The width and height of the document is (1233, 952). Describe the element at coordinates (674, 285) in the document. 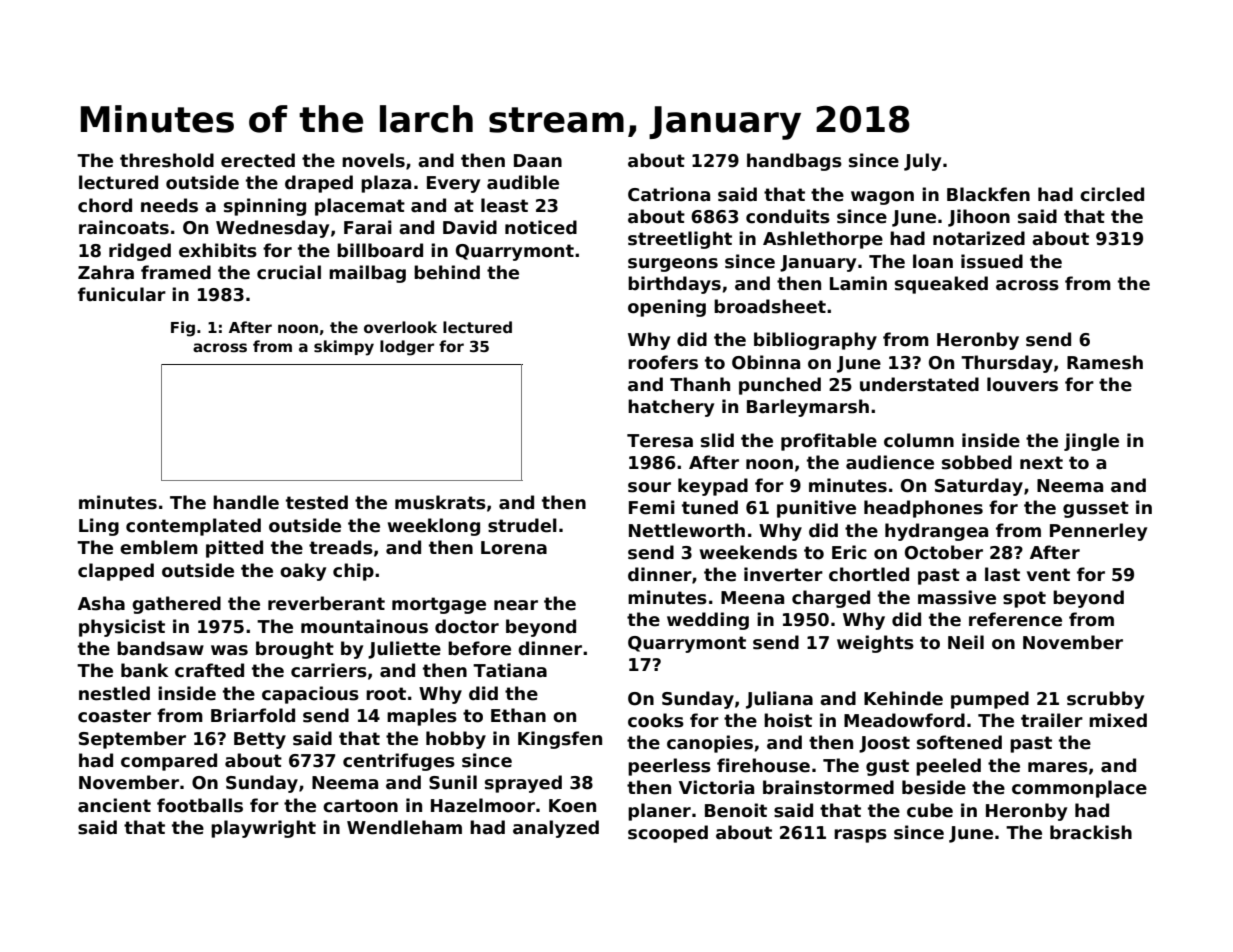

I see `birthdays` at that location.
